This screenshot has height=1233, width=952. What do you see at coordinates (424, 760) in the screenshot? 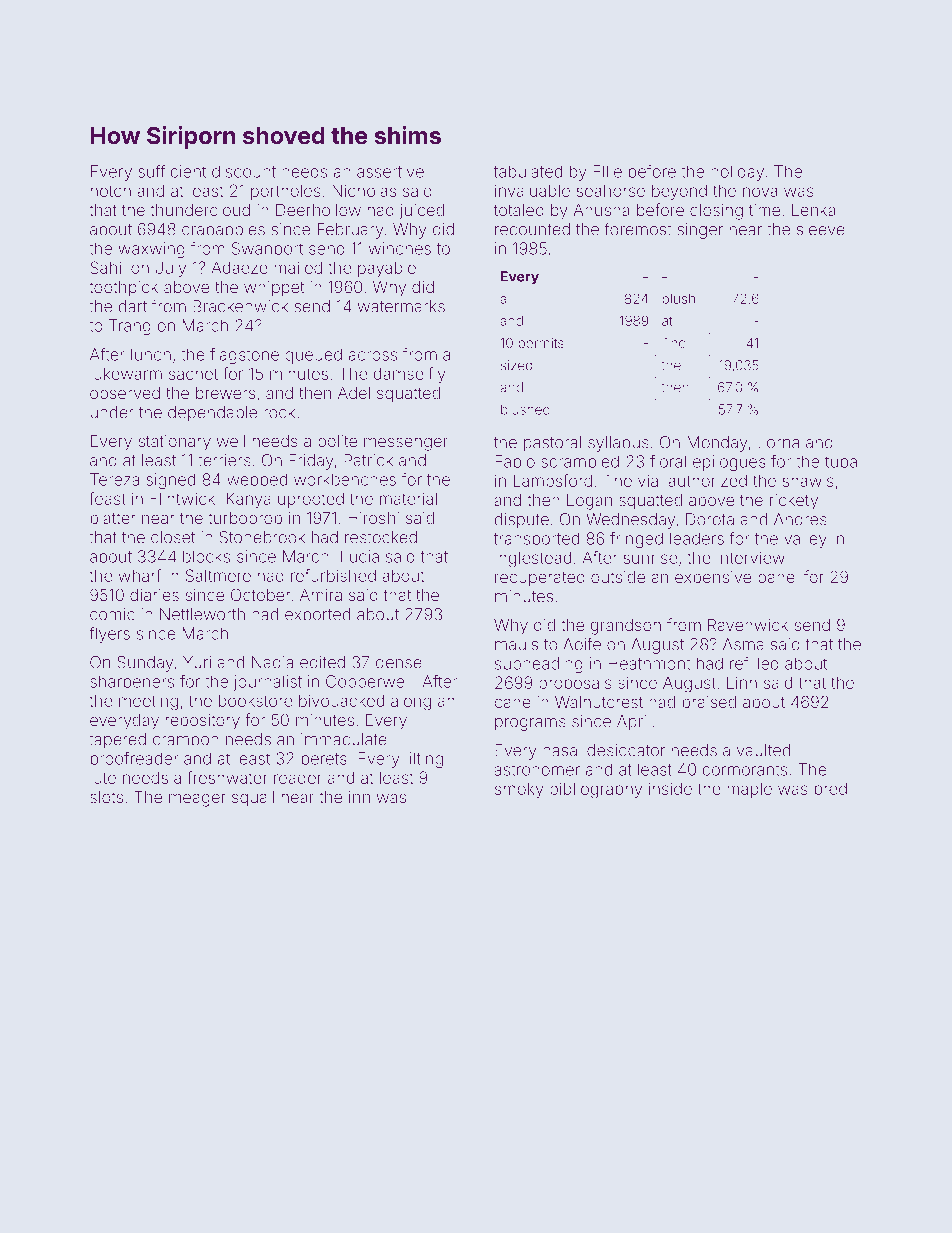
I see `lilting` at bounding box center [424, 760].
